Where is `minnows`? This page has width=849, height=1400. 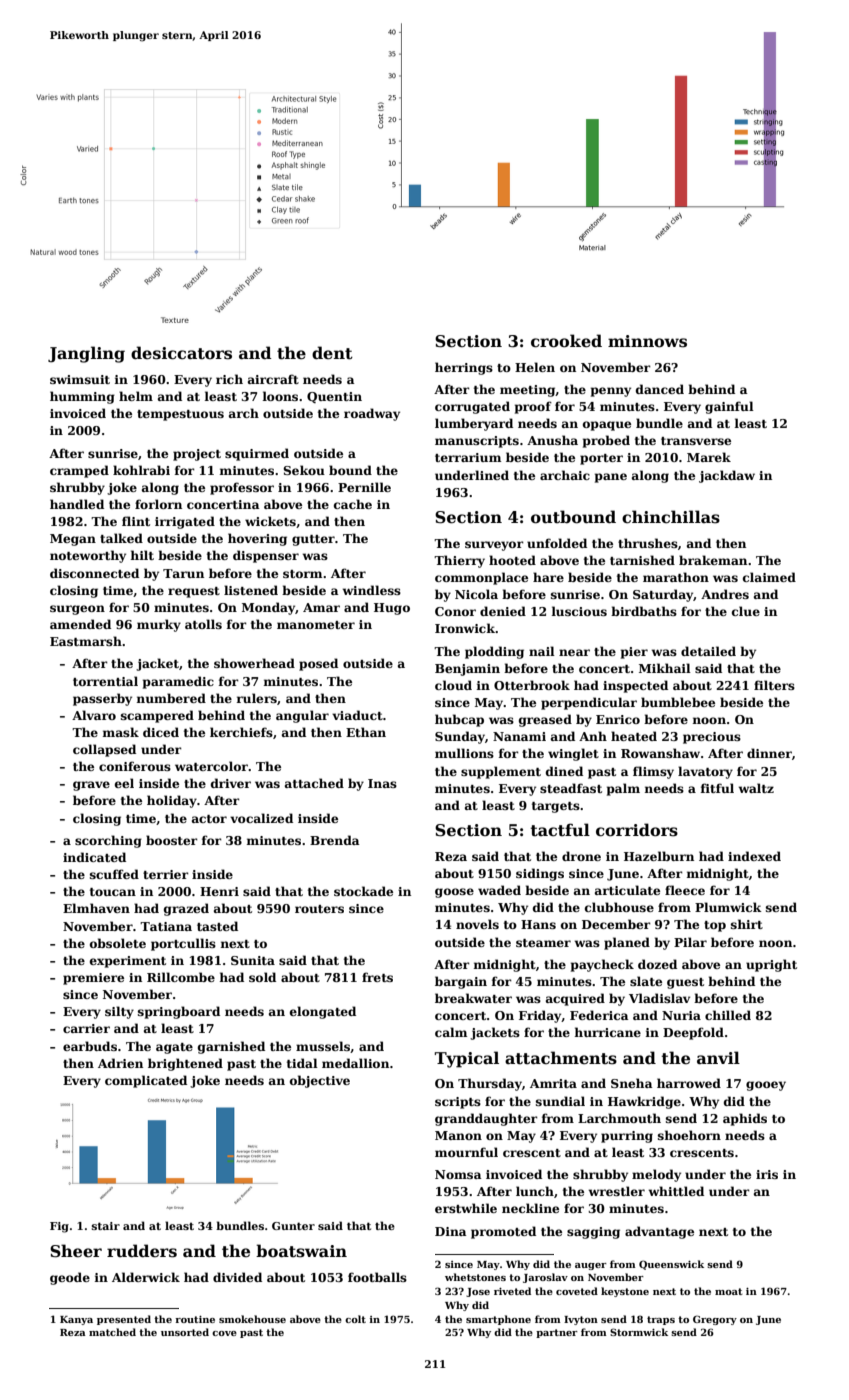 minnows is located at coordinates (647, 341).
